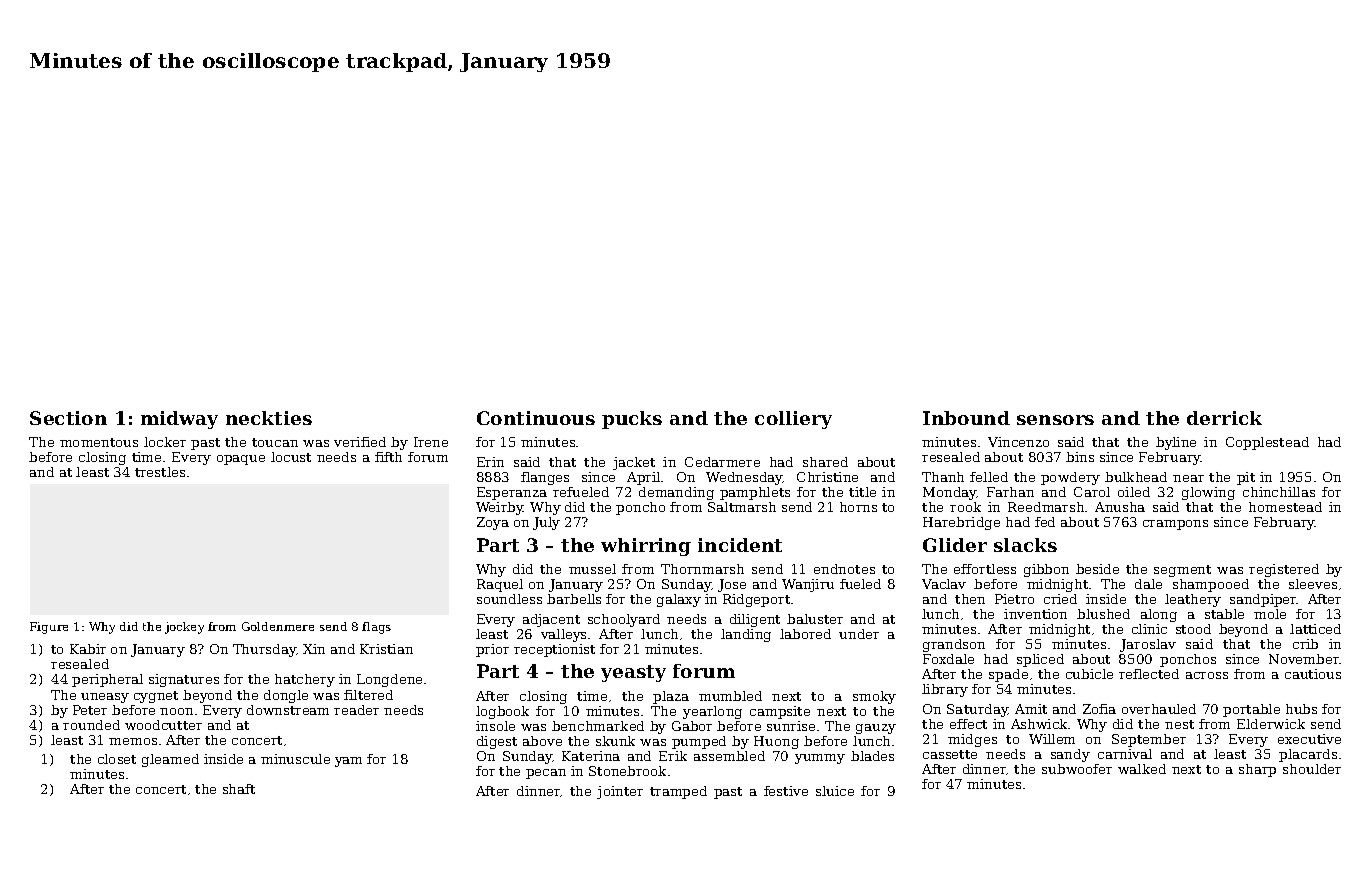  What do you see at coordinates (1224, 418) in the image?
I see `derrick` at bounding box center [1224, 418].
